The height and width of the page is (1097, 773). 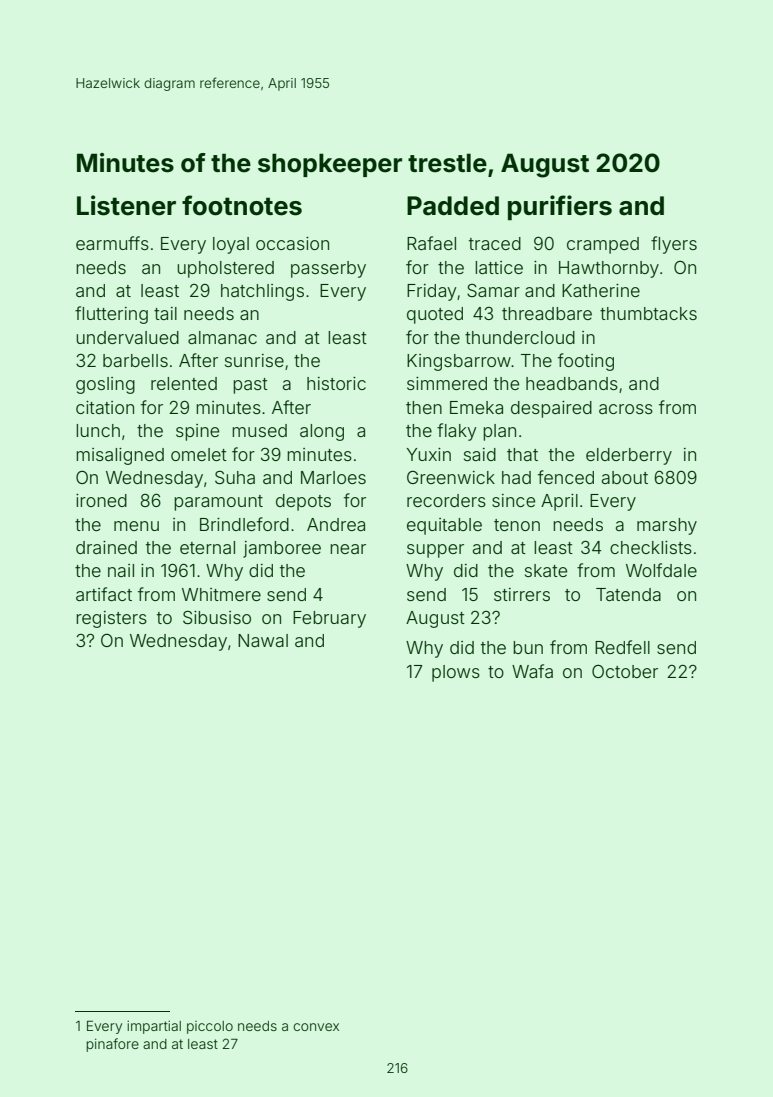 I want to click on barbells, so click(x=135, y=360).
